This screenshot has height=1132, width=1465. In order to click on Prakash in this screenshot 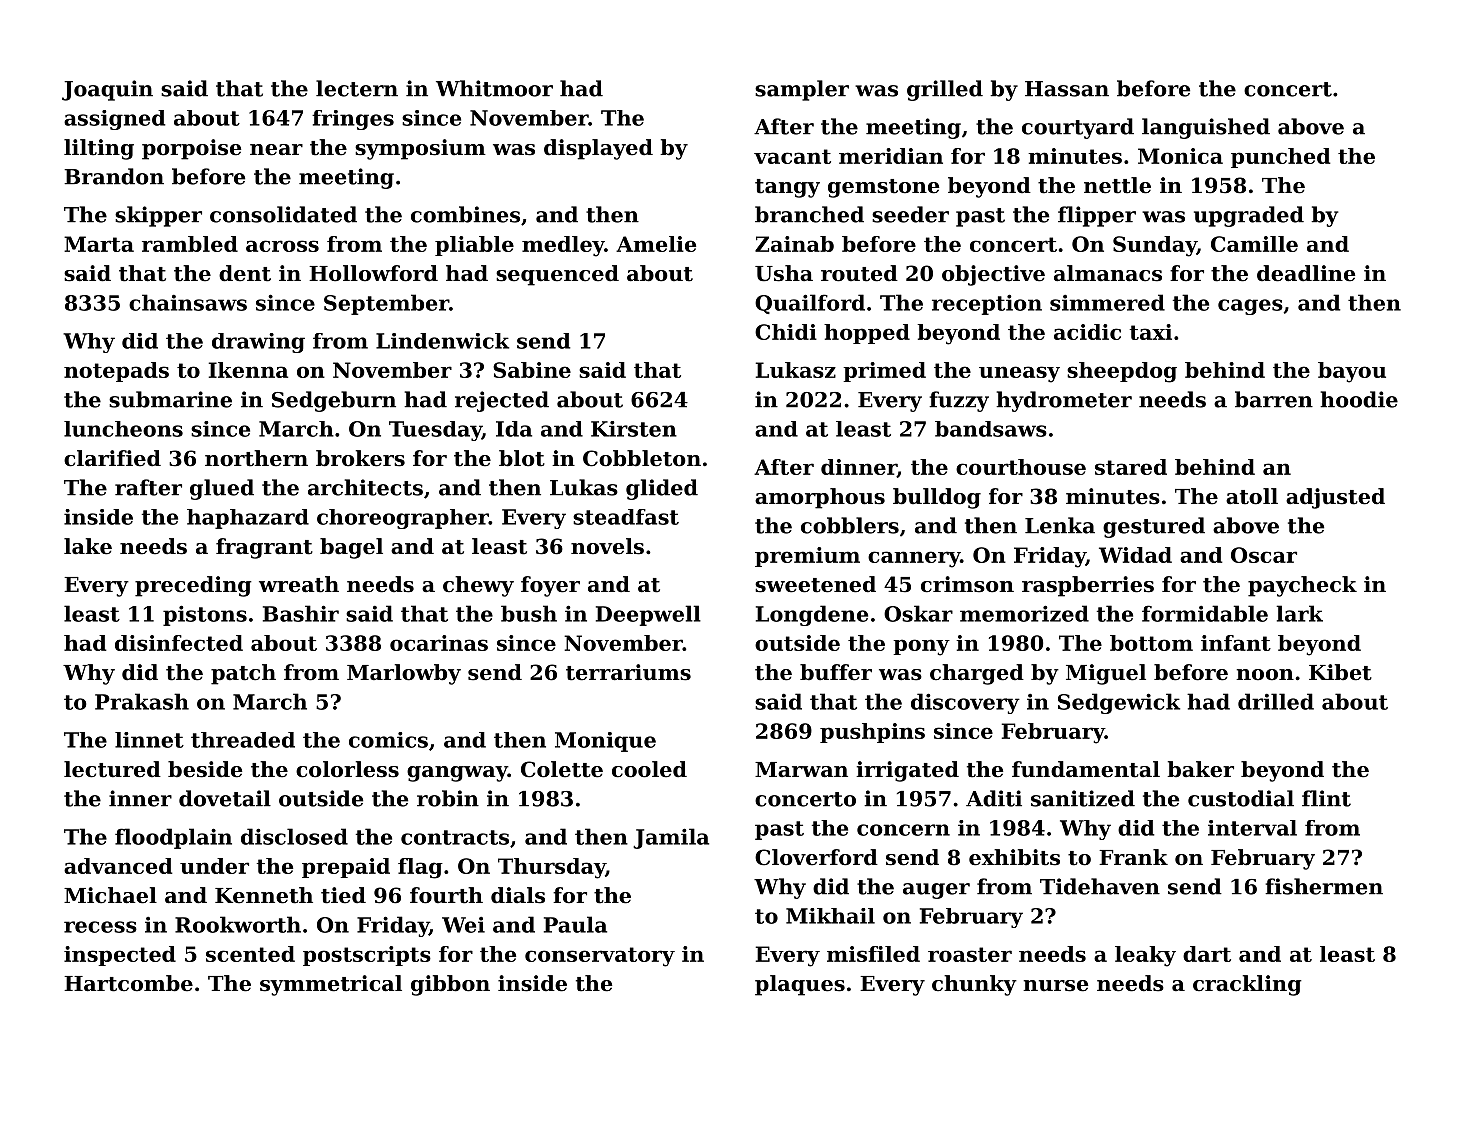, I will do `click(142, 701)`.
